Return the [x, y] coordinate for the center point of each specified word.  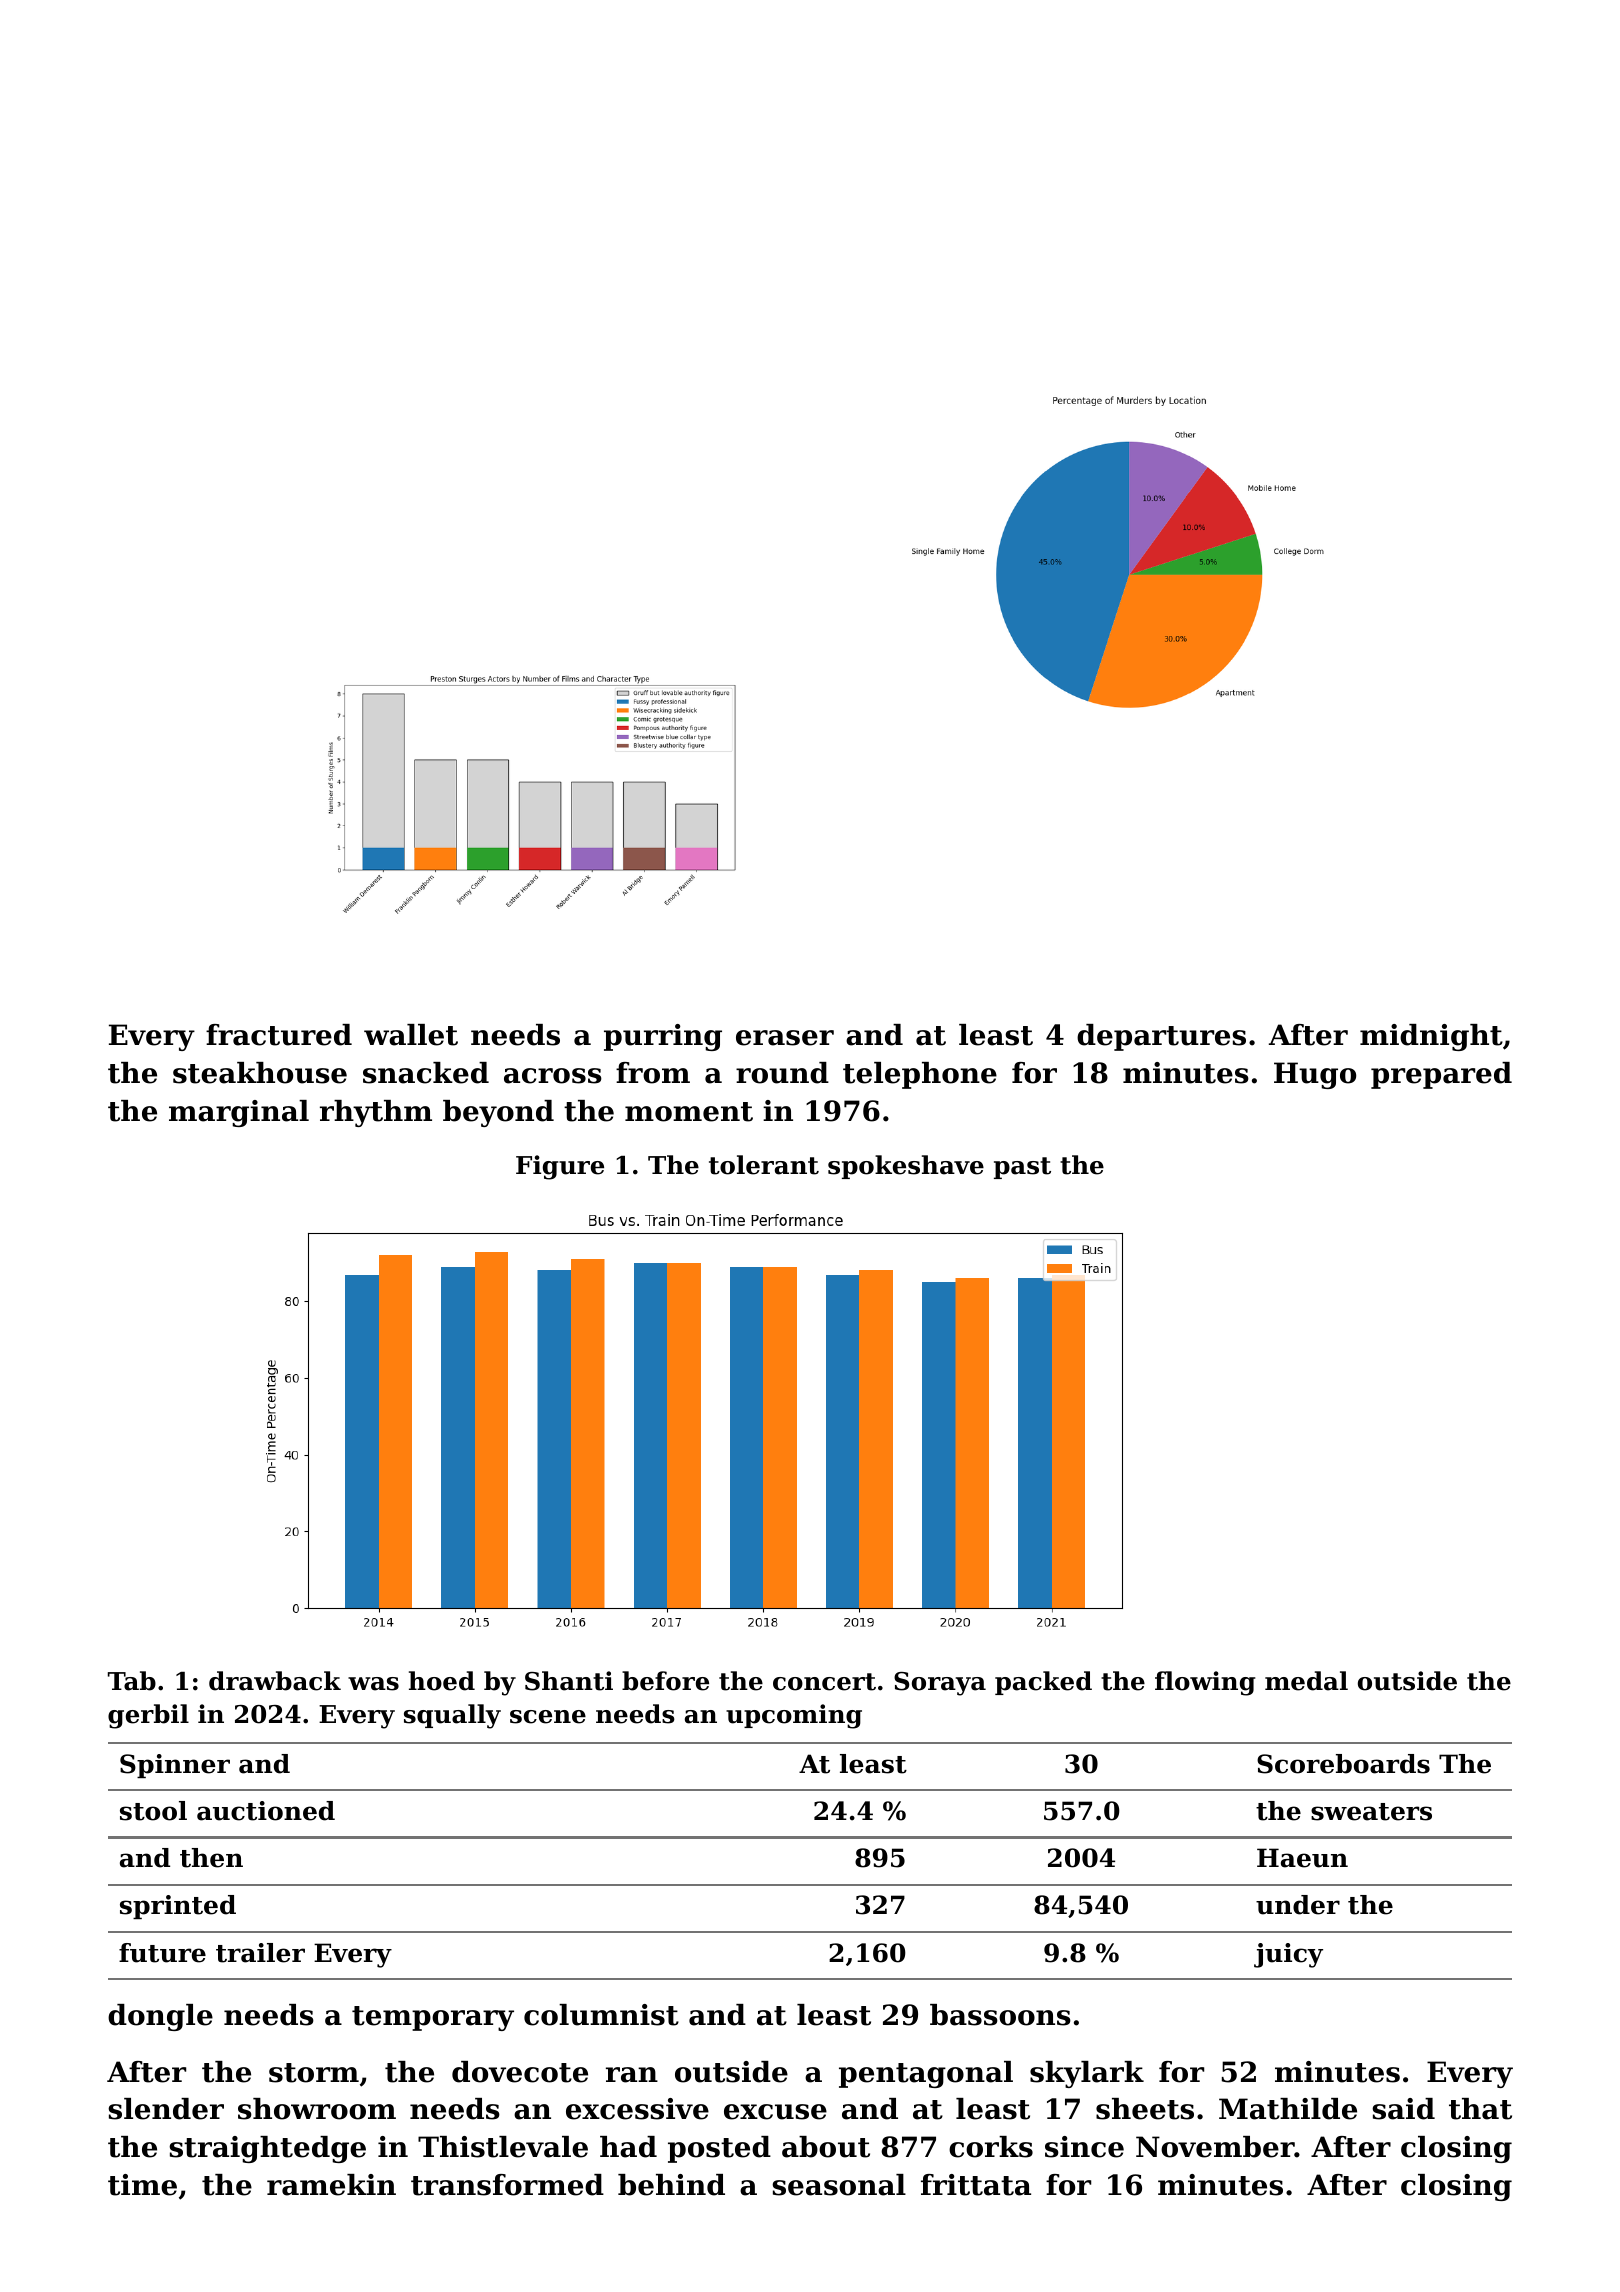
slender [166, 2109]
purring [663, 1037]
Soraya [940, 1684]
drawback [275, 1681]
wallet [411, 1035]
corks [991, 2147]
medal [1306, 1681]
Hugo [1315, 1075]
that [1480, 2109]
